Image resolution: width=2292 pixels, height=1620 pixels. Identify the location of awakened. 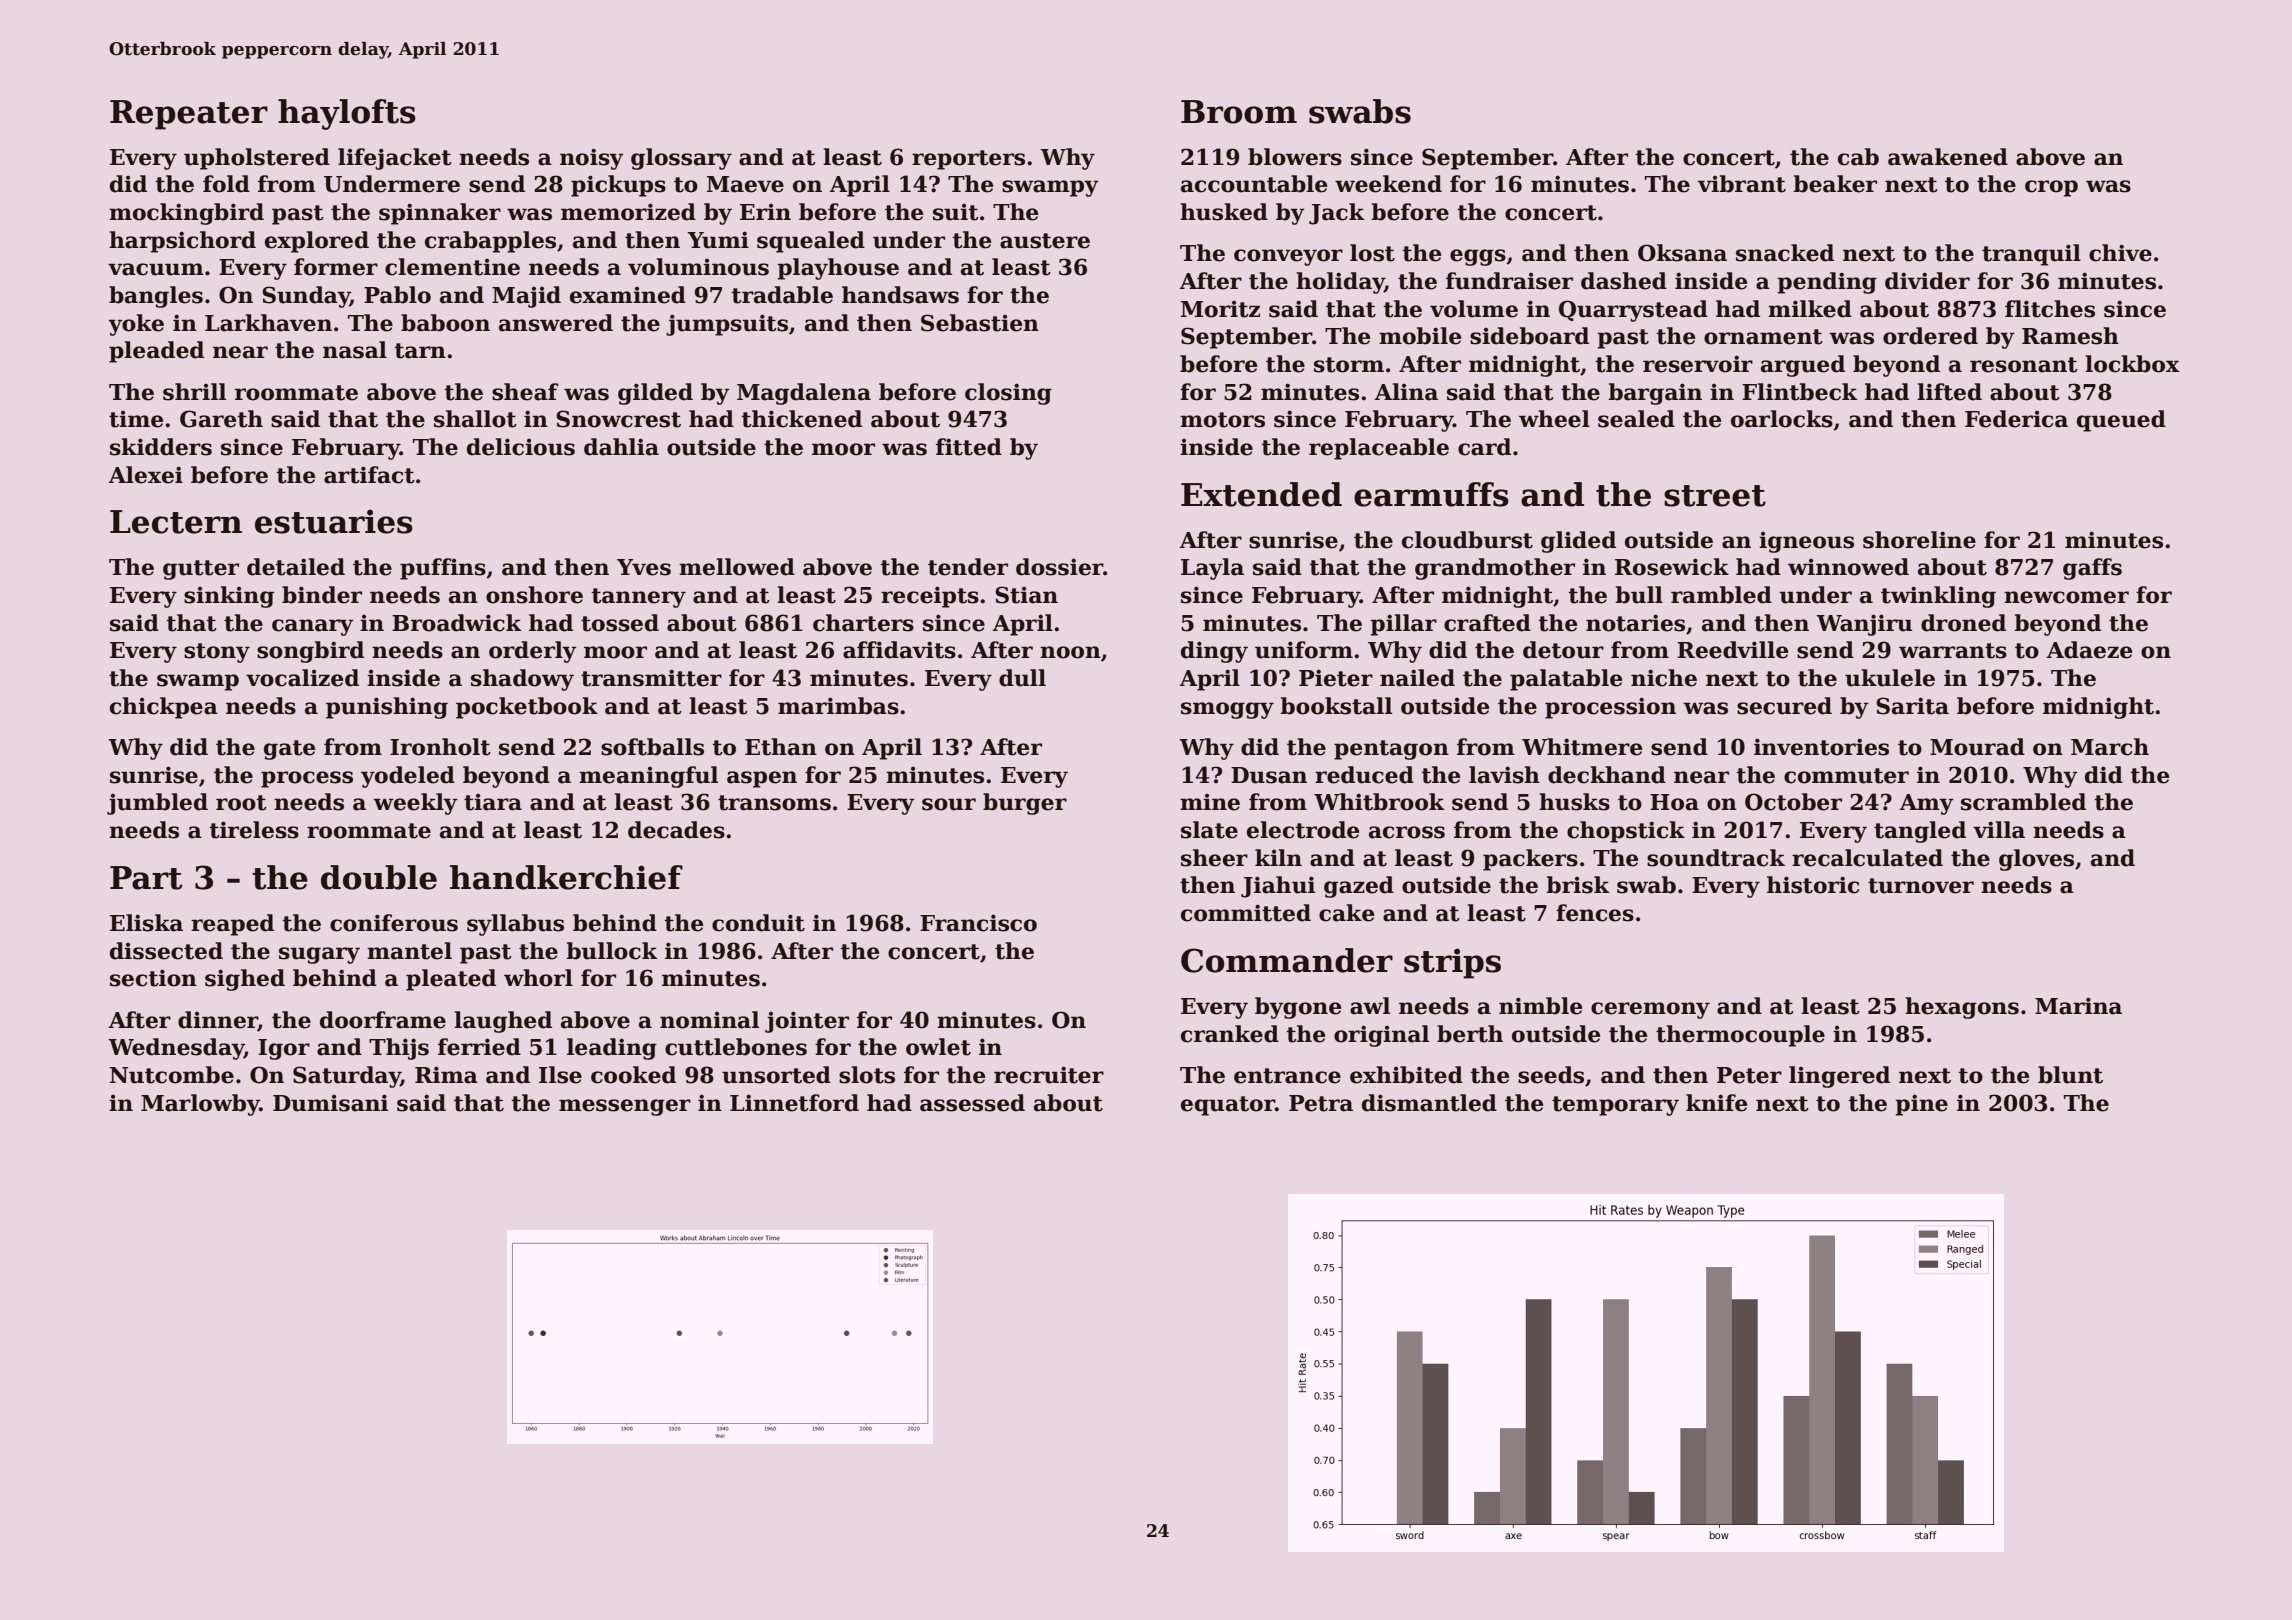
(1948, 157).
